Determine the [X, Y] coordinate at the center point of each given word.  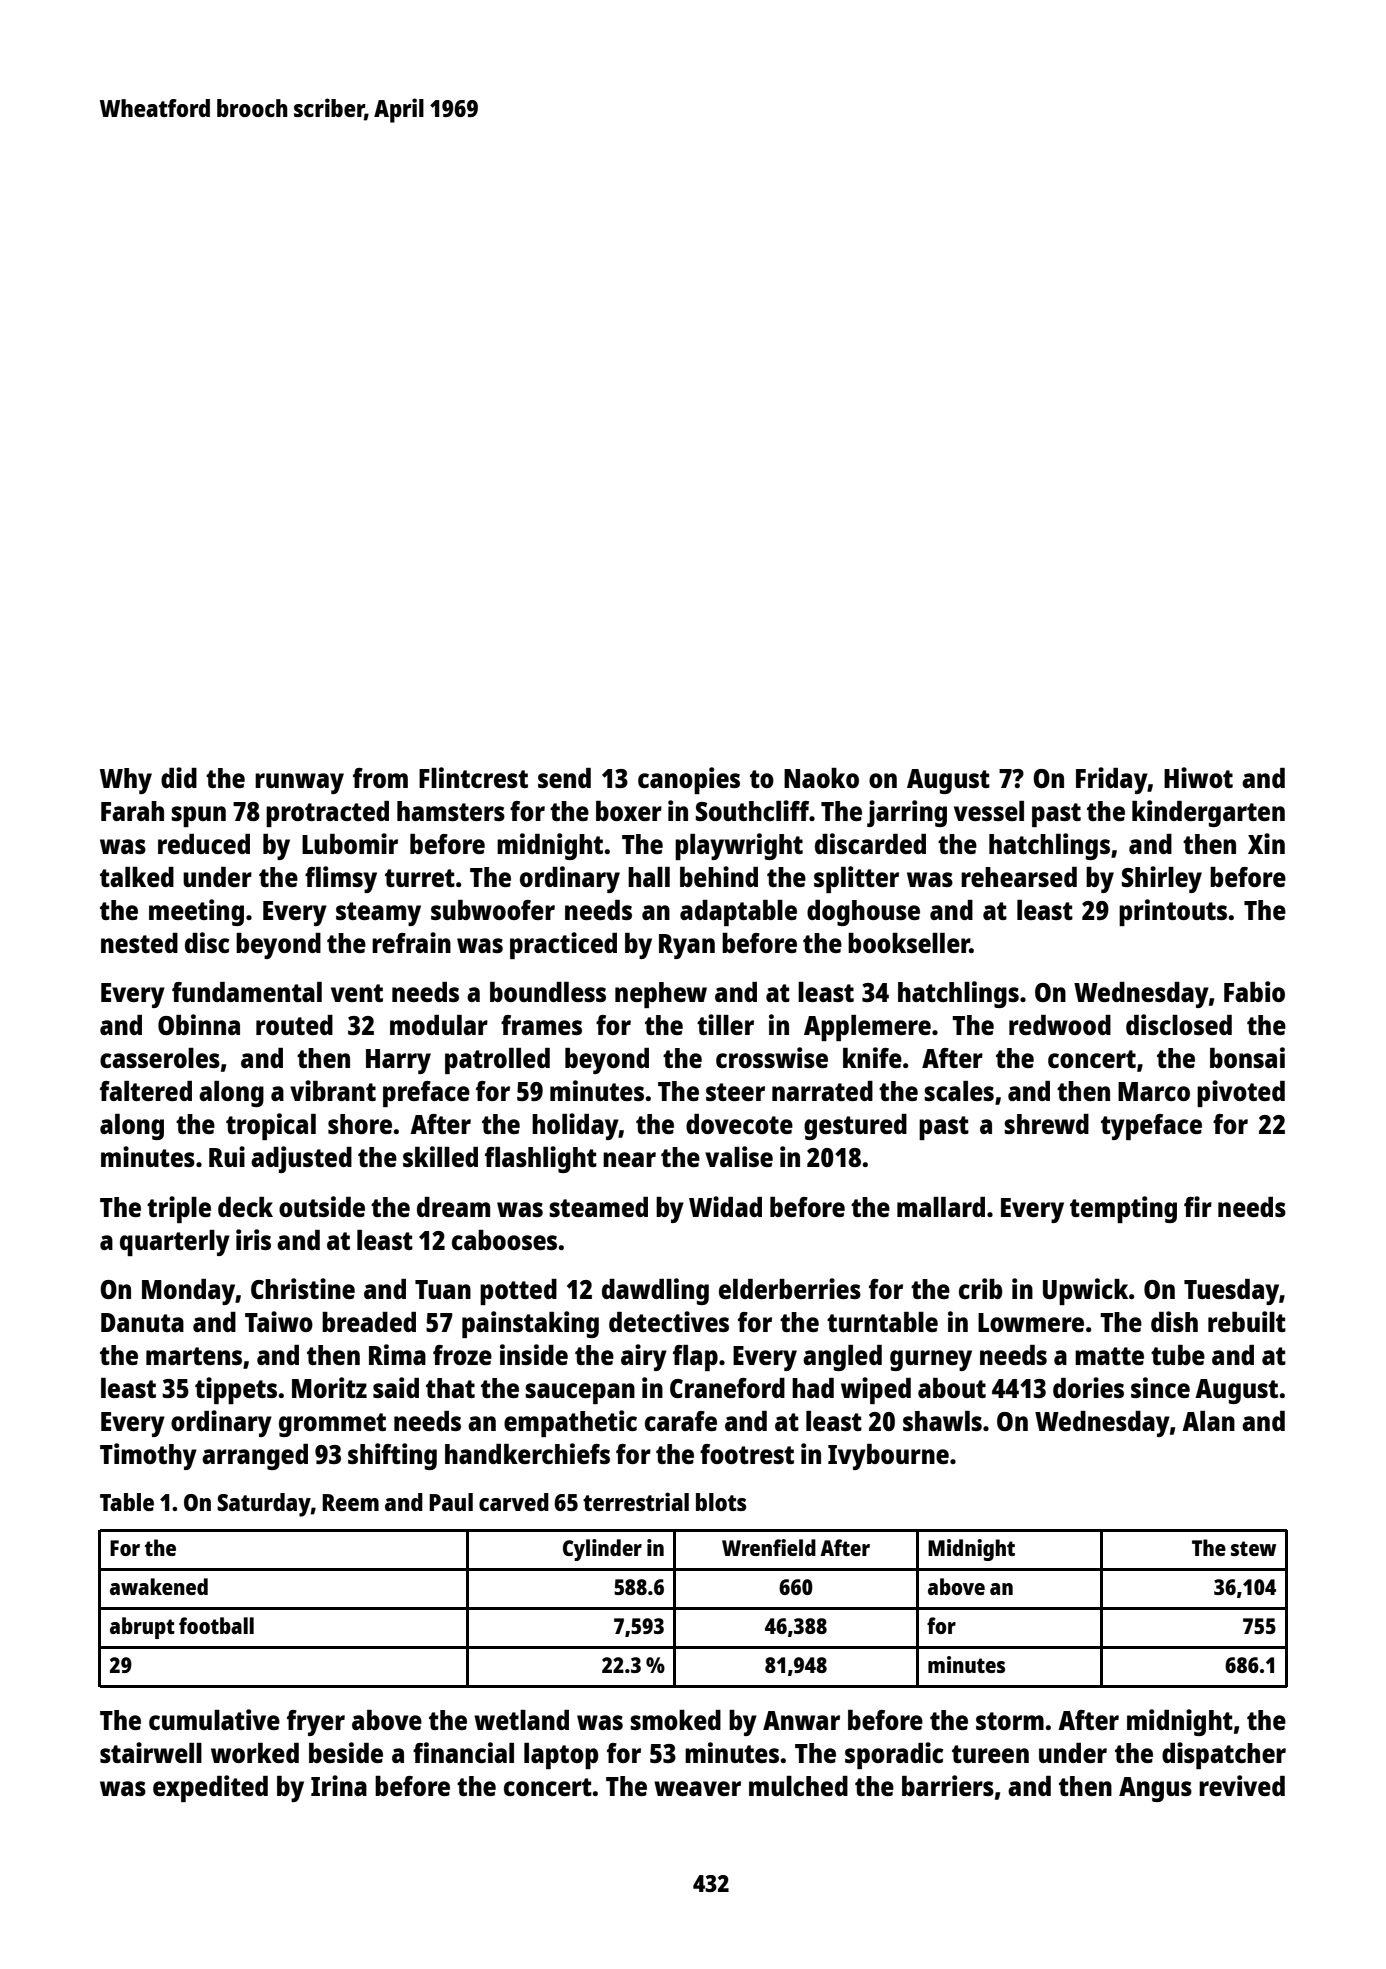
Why [126, 781]
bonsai [1247, 1057]
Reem [350, 1502]
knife [872, 1057]
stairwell [151, 1752]
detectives [669, 1321]
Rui [227, 1156]
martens [194, 1356]
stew [1253, 1548]
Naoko [821, 778]
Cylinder [602, 1550]
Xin [1266, 843]
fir [1198, 1206]
